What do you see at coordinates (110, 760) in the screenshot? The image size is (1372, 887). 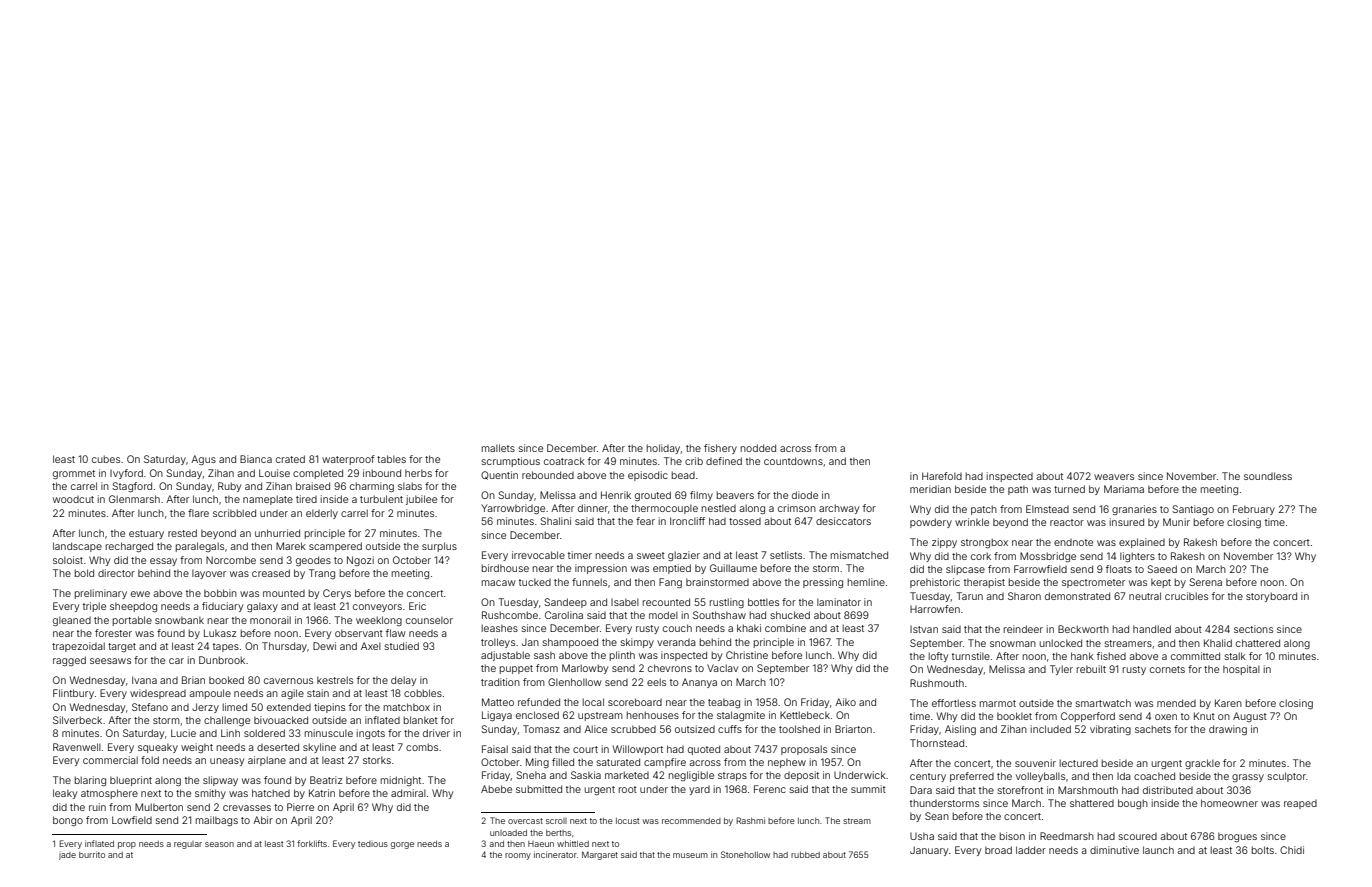 I see `commercial` at bounding box center [110, 760].
